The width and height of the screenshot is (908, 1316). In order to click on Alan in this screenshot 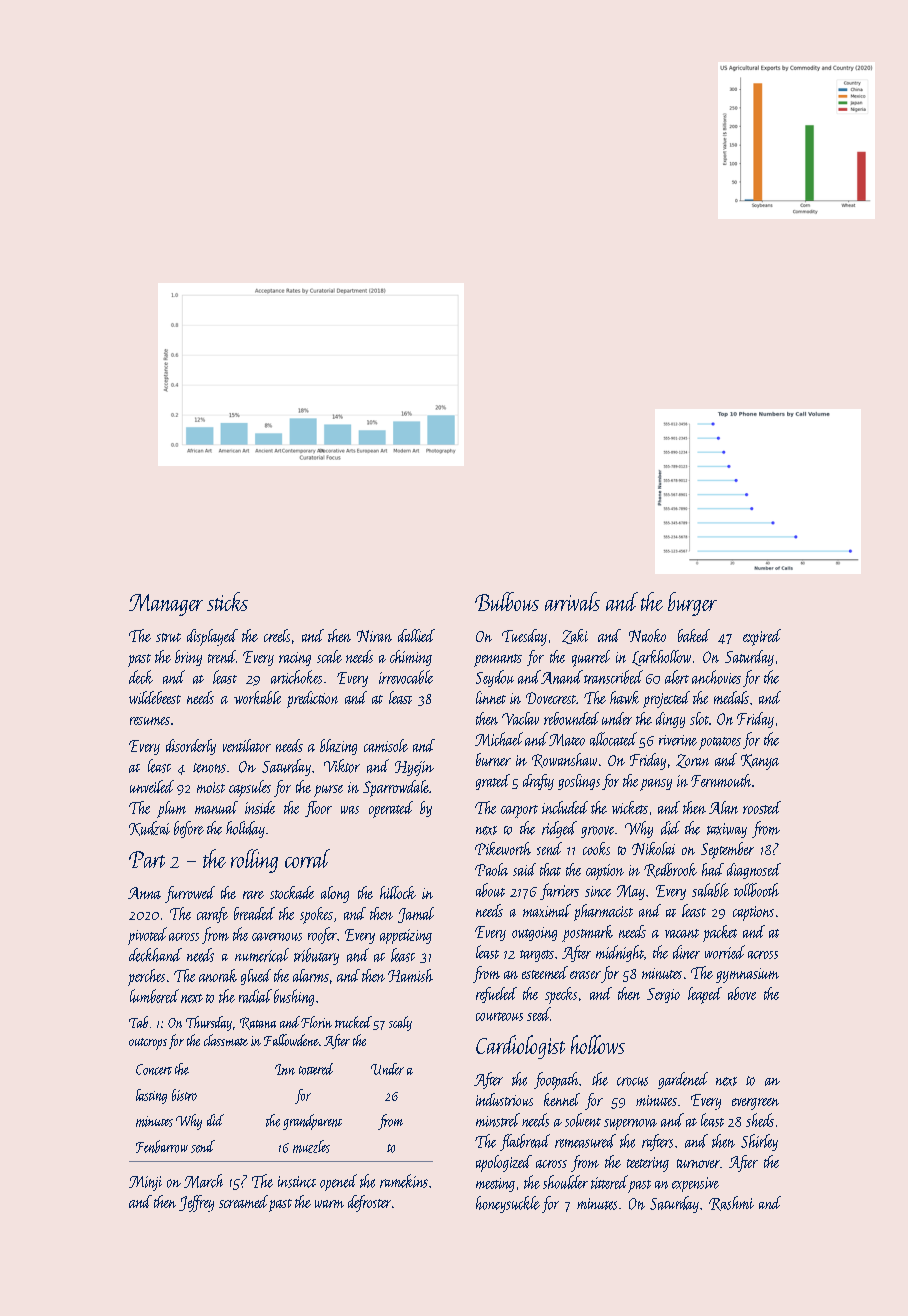, I will do `click(723, 807)`.
